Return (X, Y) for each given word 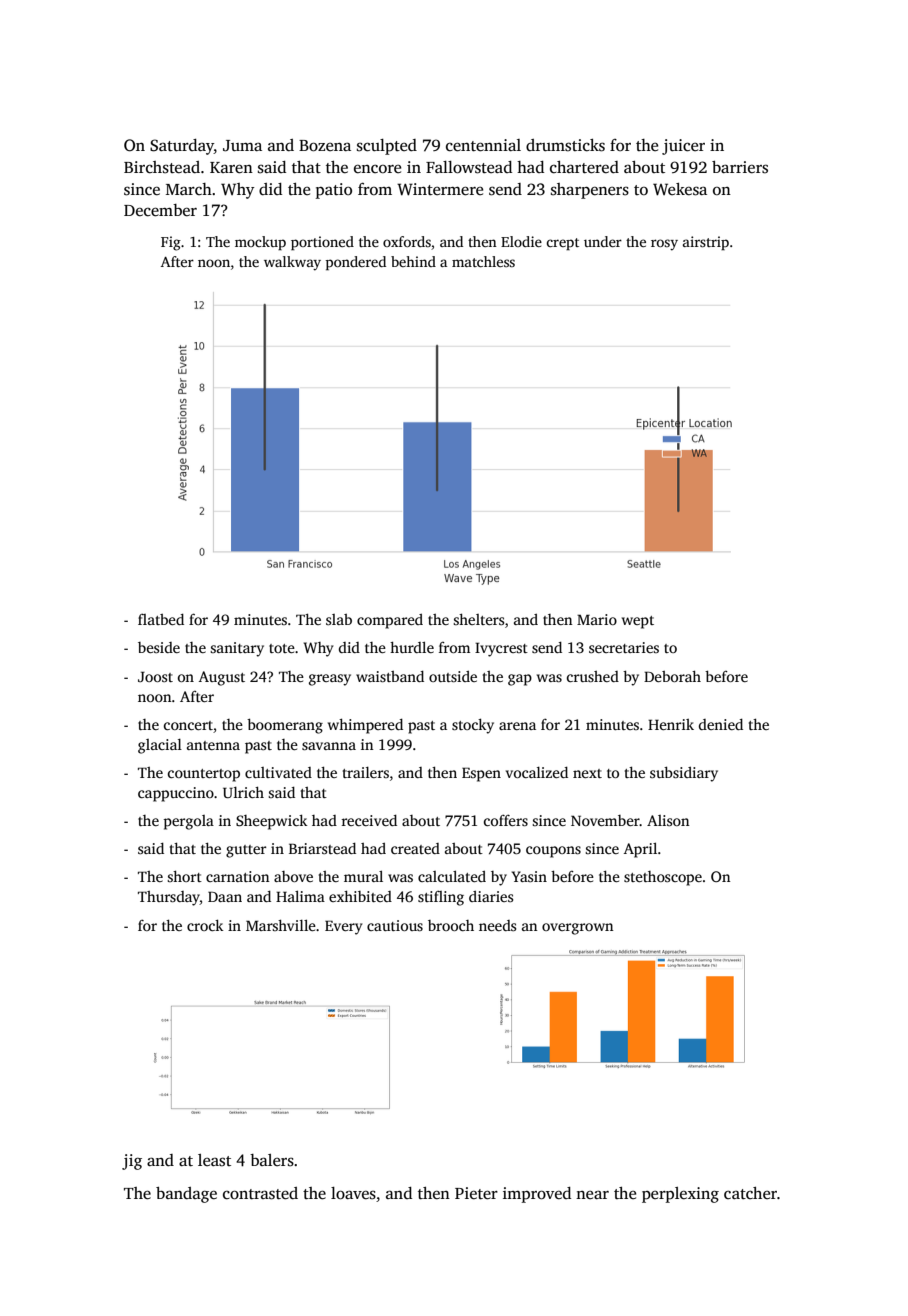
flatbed (161, 619)
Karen (231, 168)
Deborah (672, 676)
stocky (473, 726)
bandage (186, 1195)
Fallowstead (469, 167)
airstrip (706, 243)
